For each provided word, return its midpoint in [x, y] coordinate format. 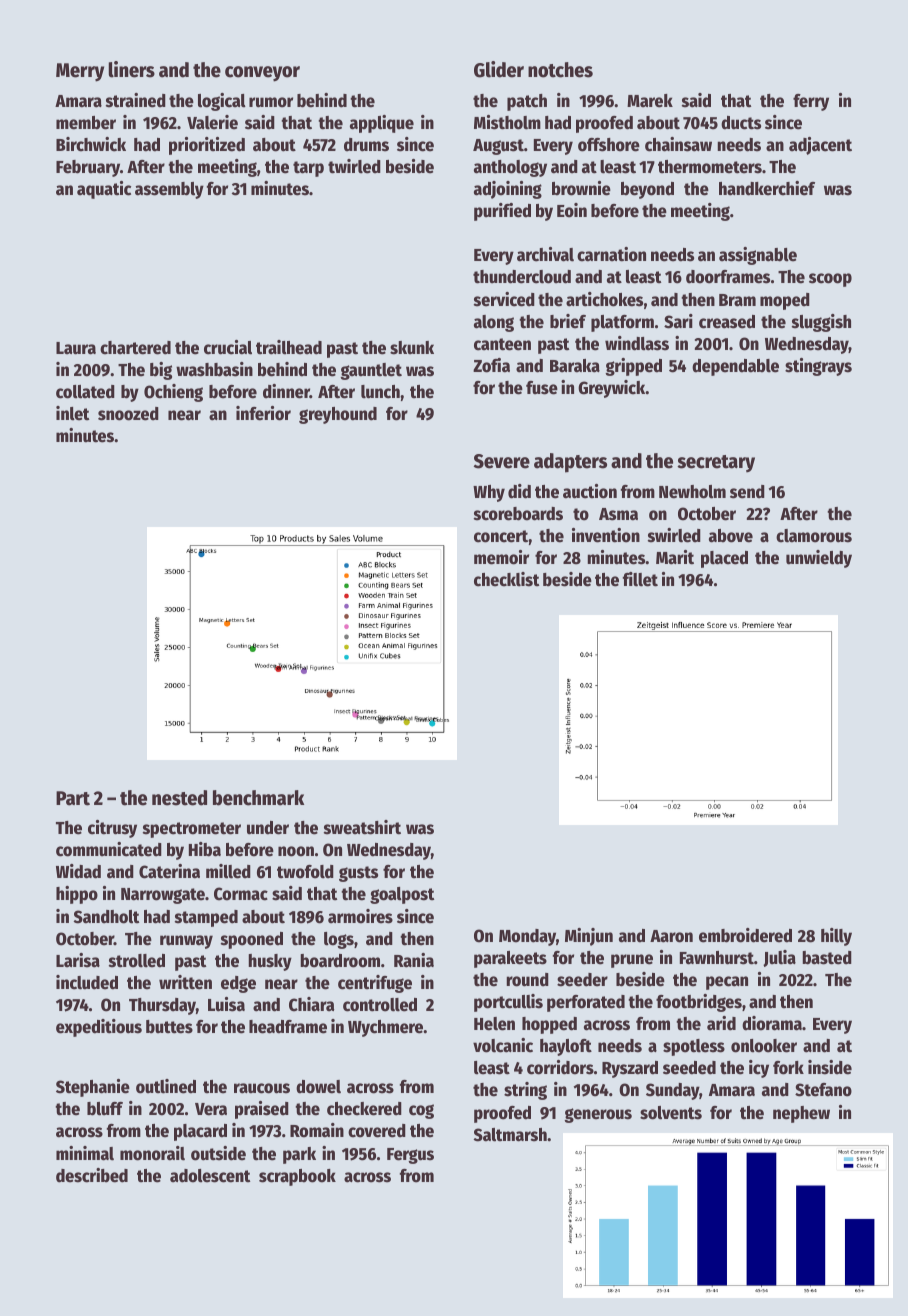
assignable [758, 256]
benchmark [258, 798]
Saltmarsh [510, 1135]
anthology [510, 168]
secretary [716, 464]
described [92, 1175]
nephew [801, 1114]
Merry [80, 72]
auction [590, 491]
